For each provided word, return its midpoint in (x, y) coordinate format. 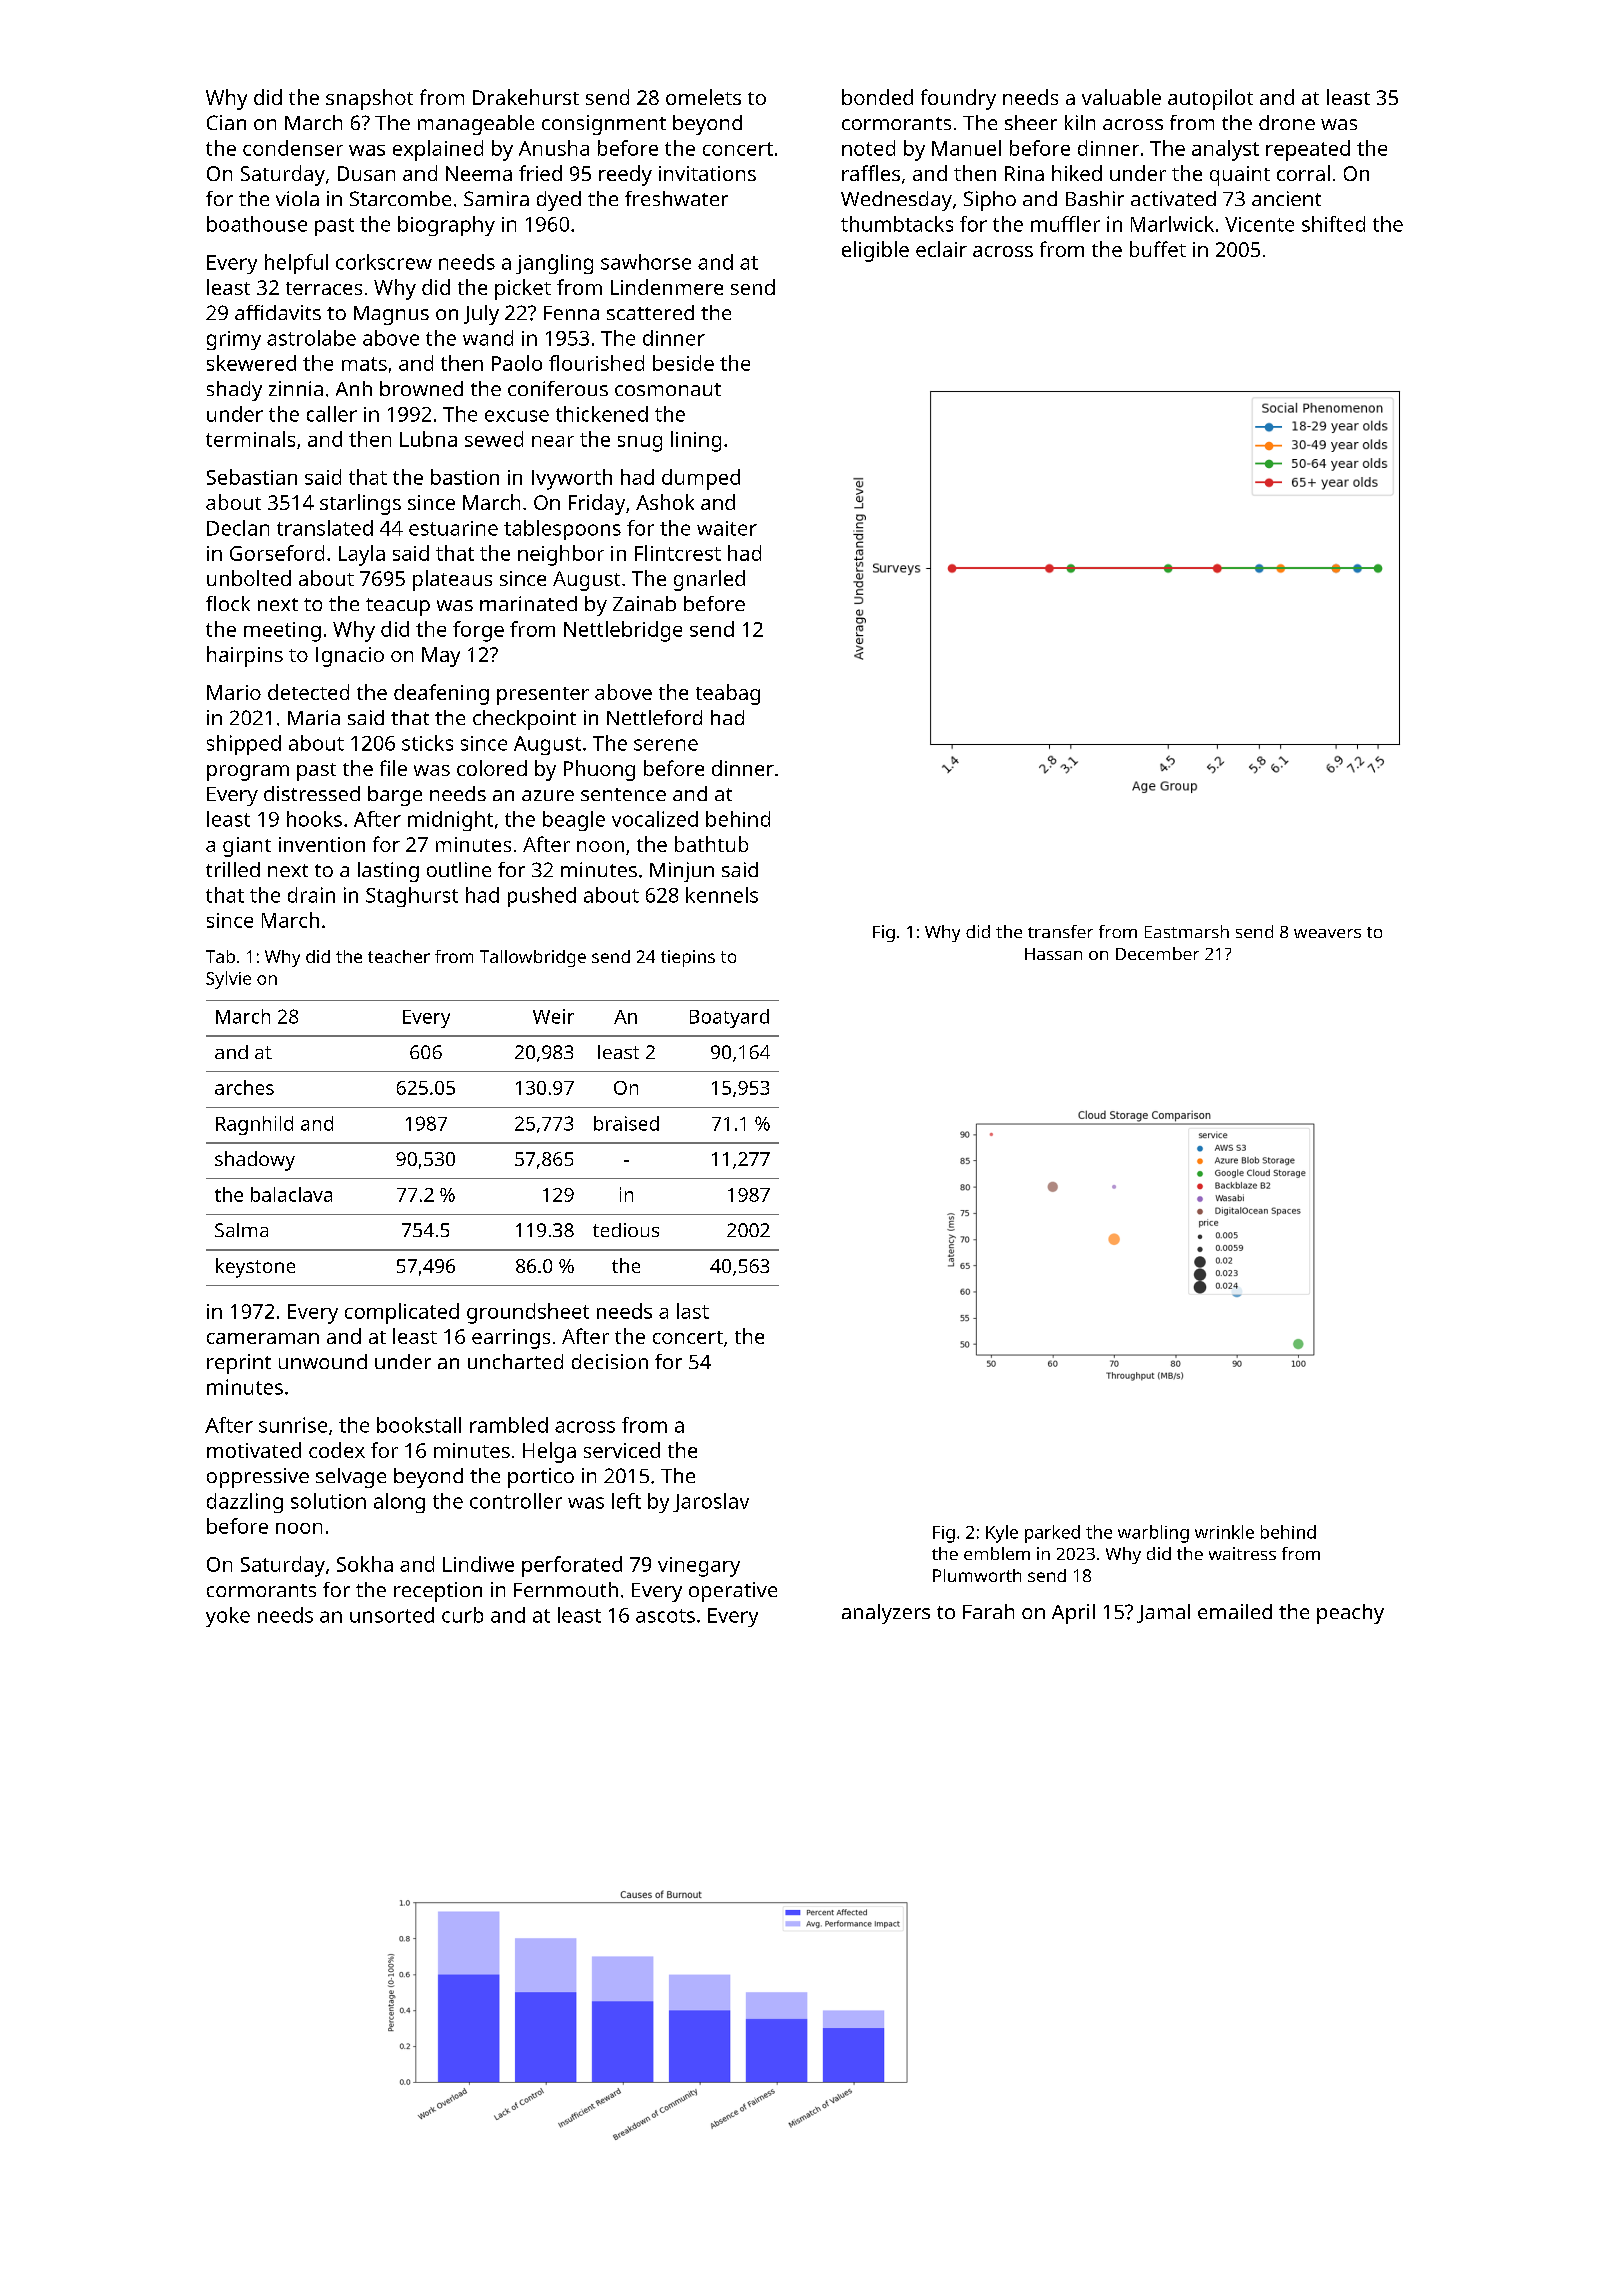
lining (696, 441)
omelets (703, 97)
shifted (1333, 224)
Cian (226, 122)
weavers (1327, 933)
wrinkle (1224, 1532)
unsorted (392, 1615)
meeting (282, 632)
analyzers (886, 1614)
